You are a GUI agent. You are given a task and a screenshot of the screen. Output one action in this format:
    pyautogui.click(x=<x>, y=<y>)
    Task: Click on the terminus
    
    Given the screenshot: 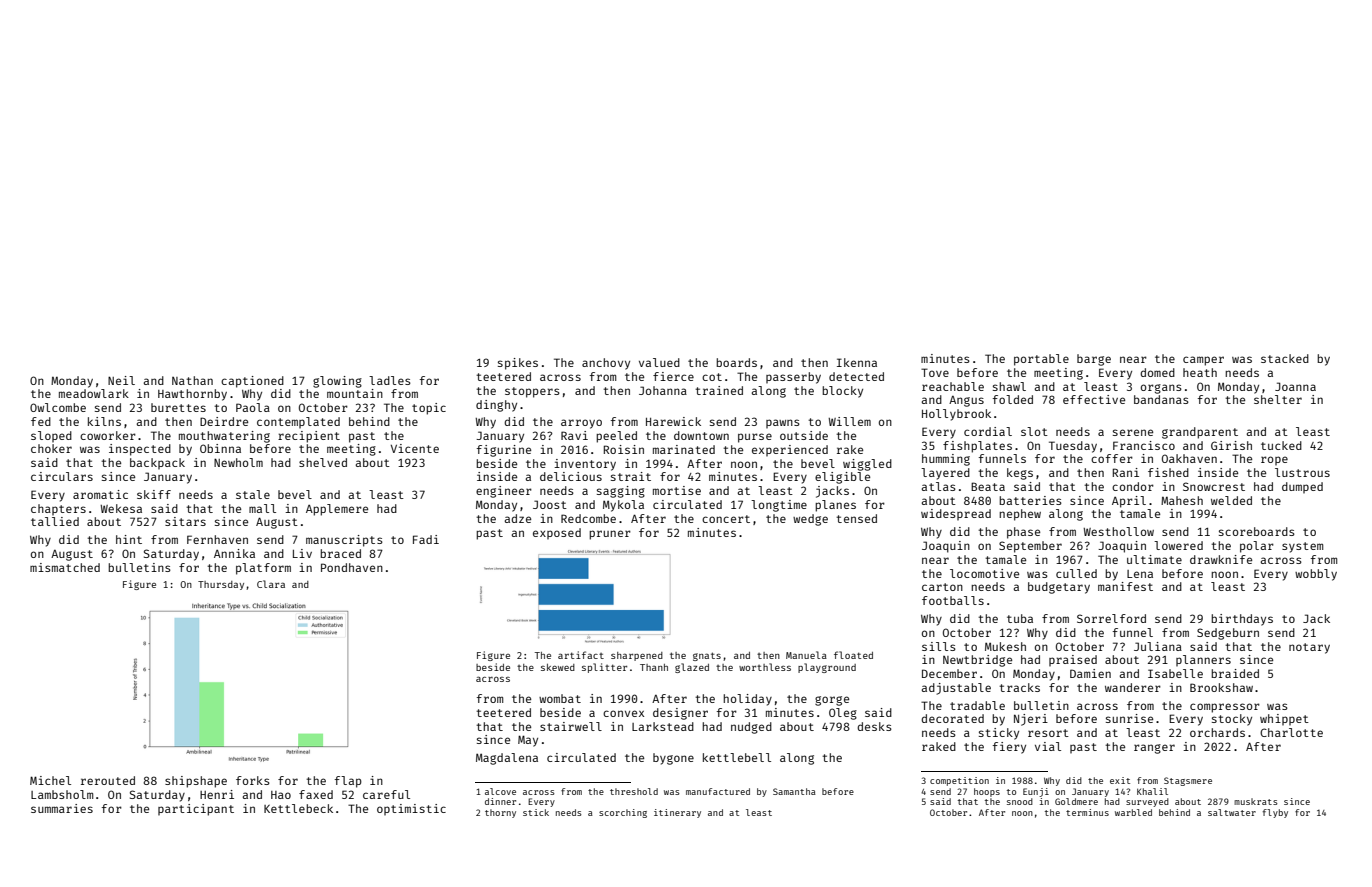 What is the action you would take?
    pyautogui.click(x=1087, y=812)
